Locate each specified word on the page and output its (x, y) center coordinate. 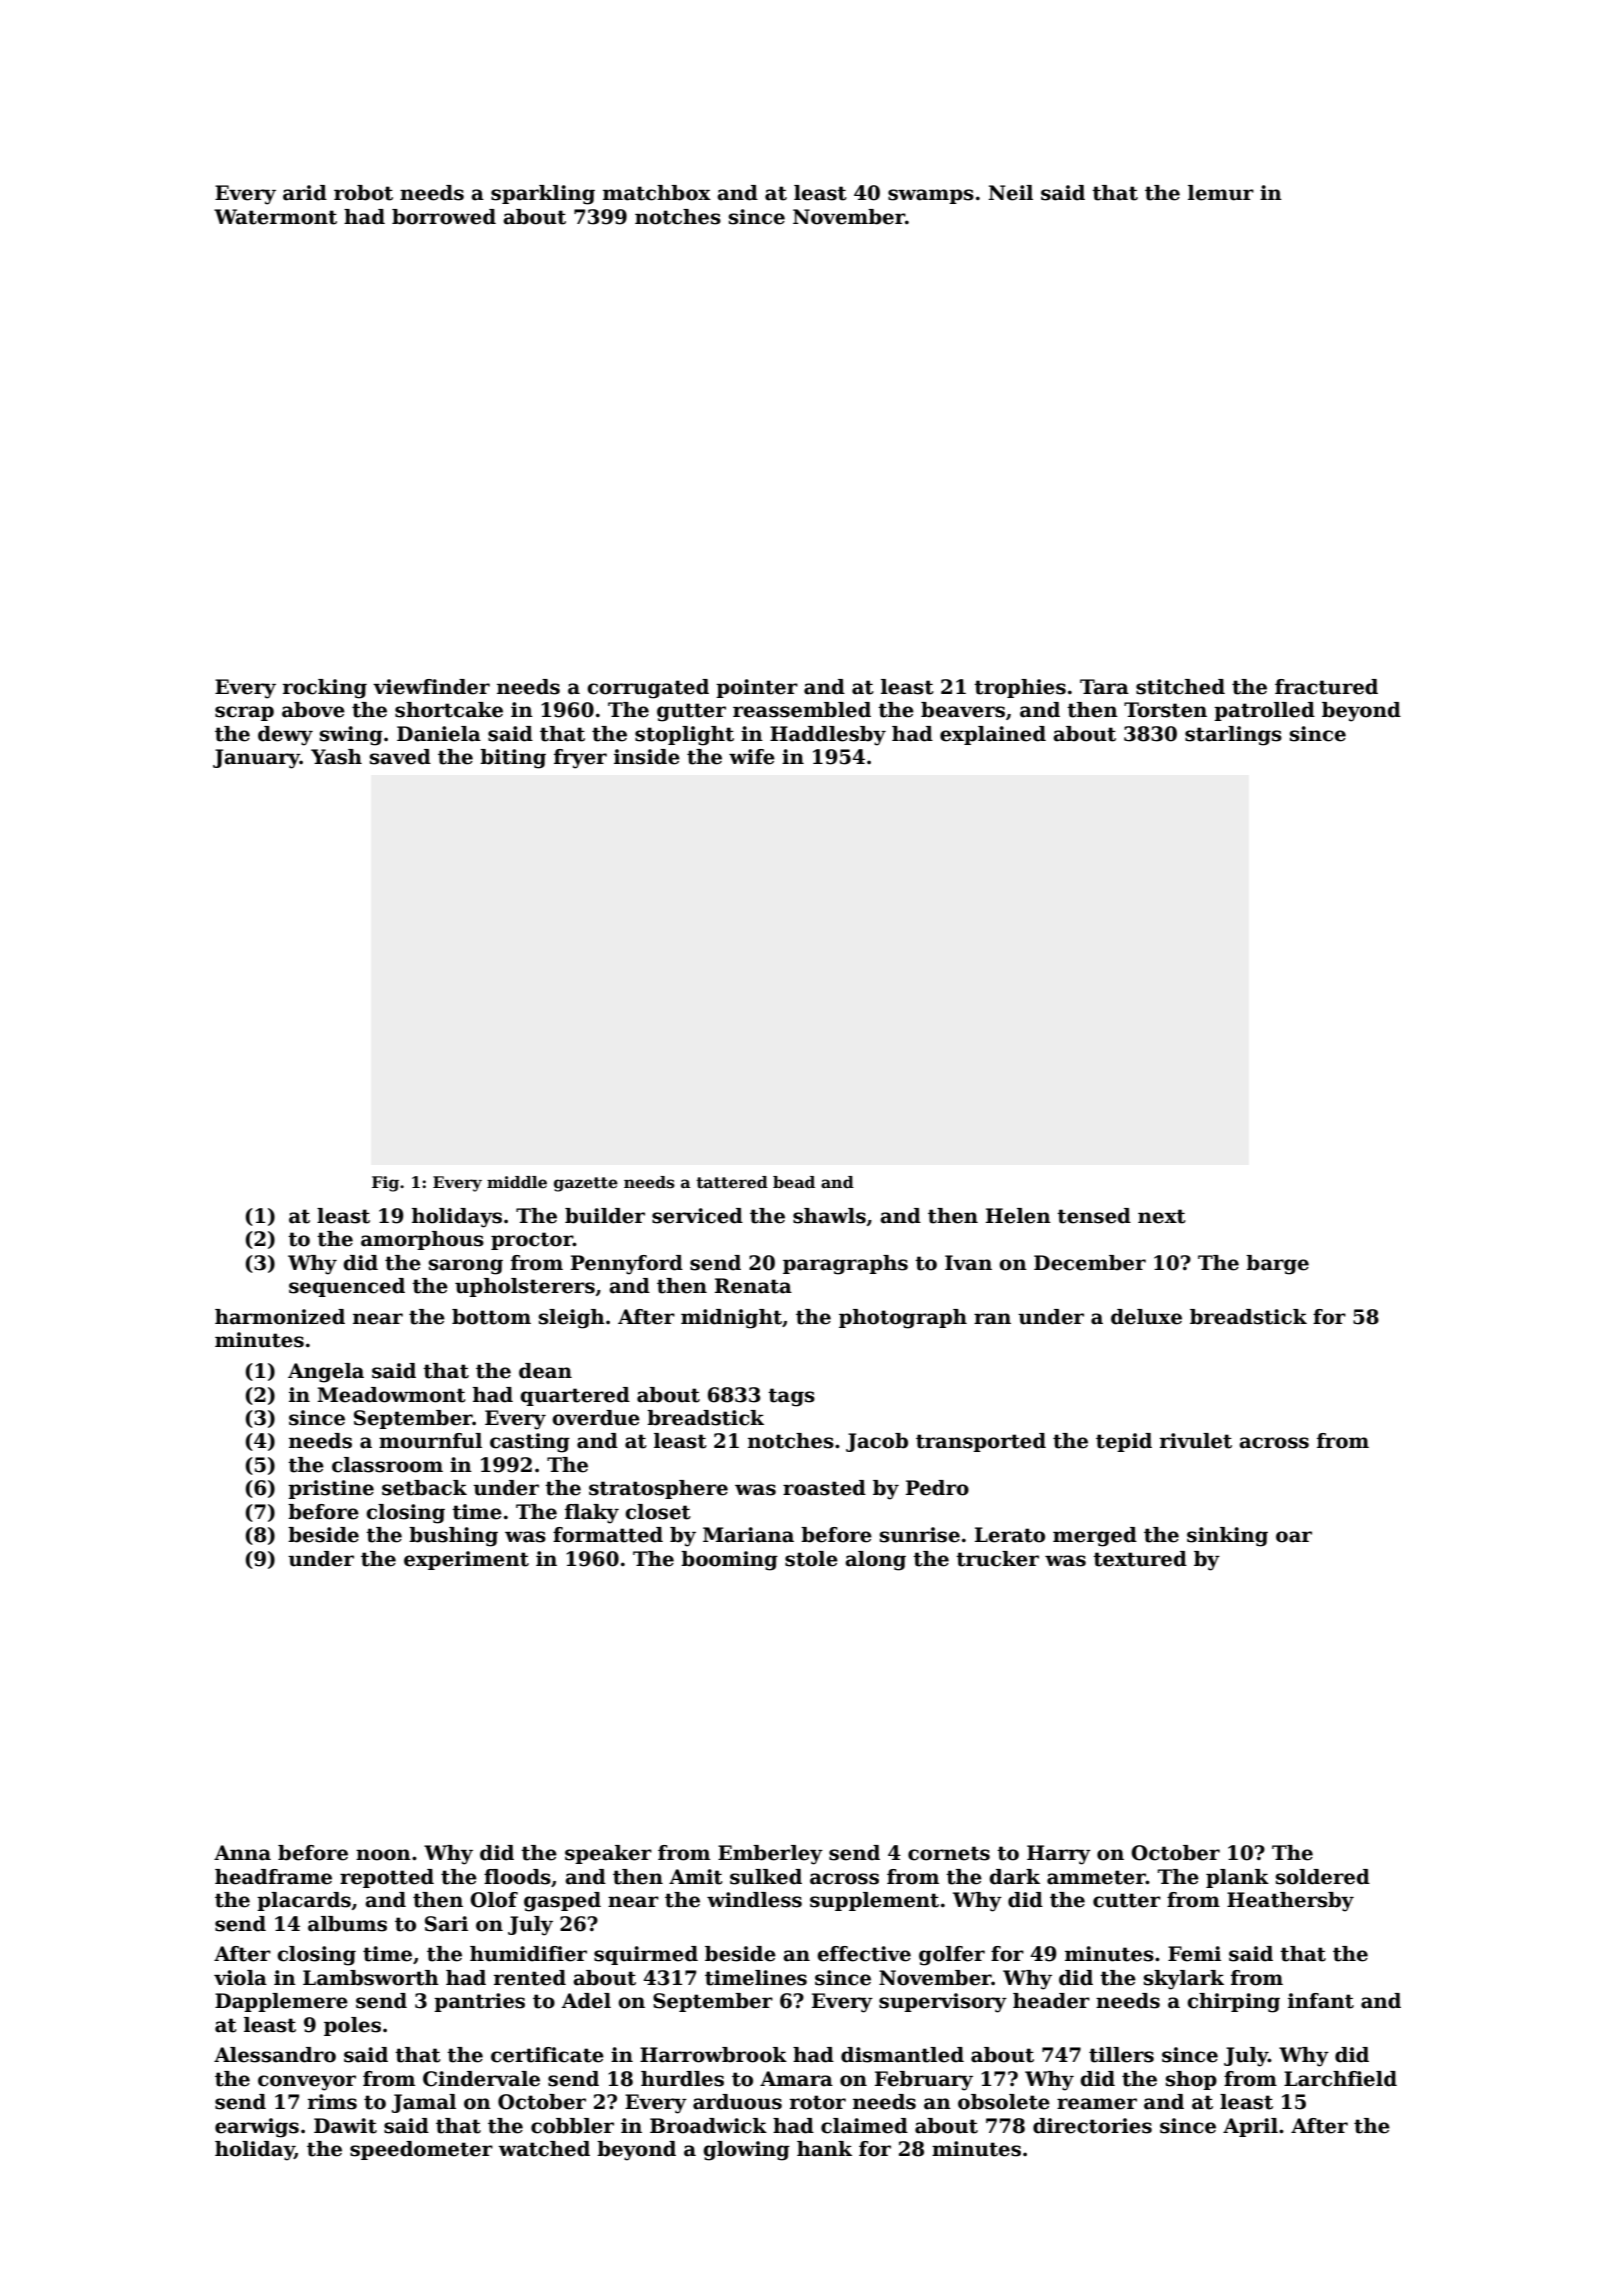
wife (752, 757)
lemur (1221, 193)
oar (1294, 1537)
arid (305, 193)
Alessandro (275, 2055)
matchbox (657, 193)
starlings (1233, 736)
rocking (325, 689)
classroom (387, 1465)
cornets (949, 1853)
